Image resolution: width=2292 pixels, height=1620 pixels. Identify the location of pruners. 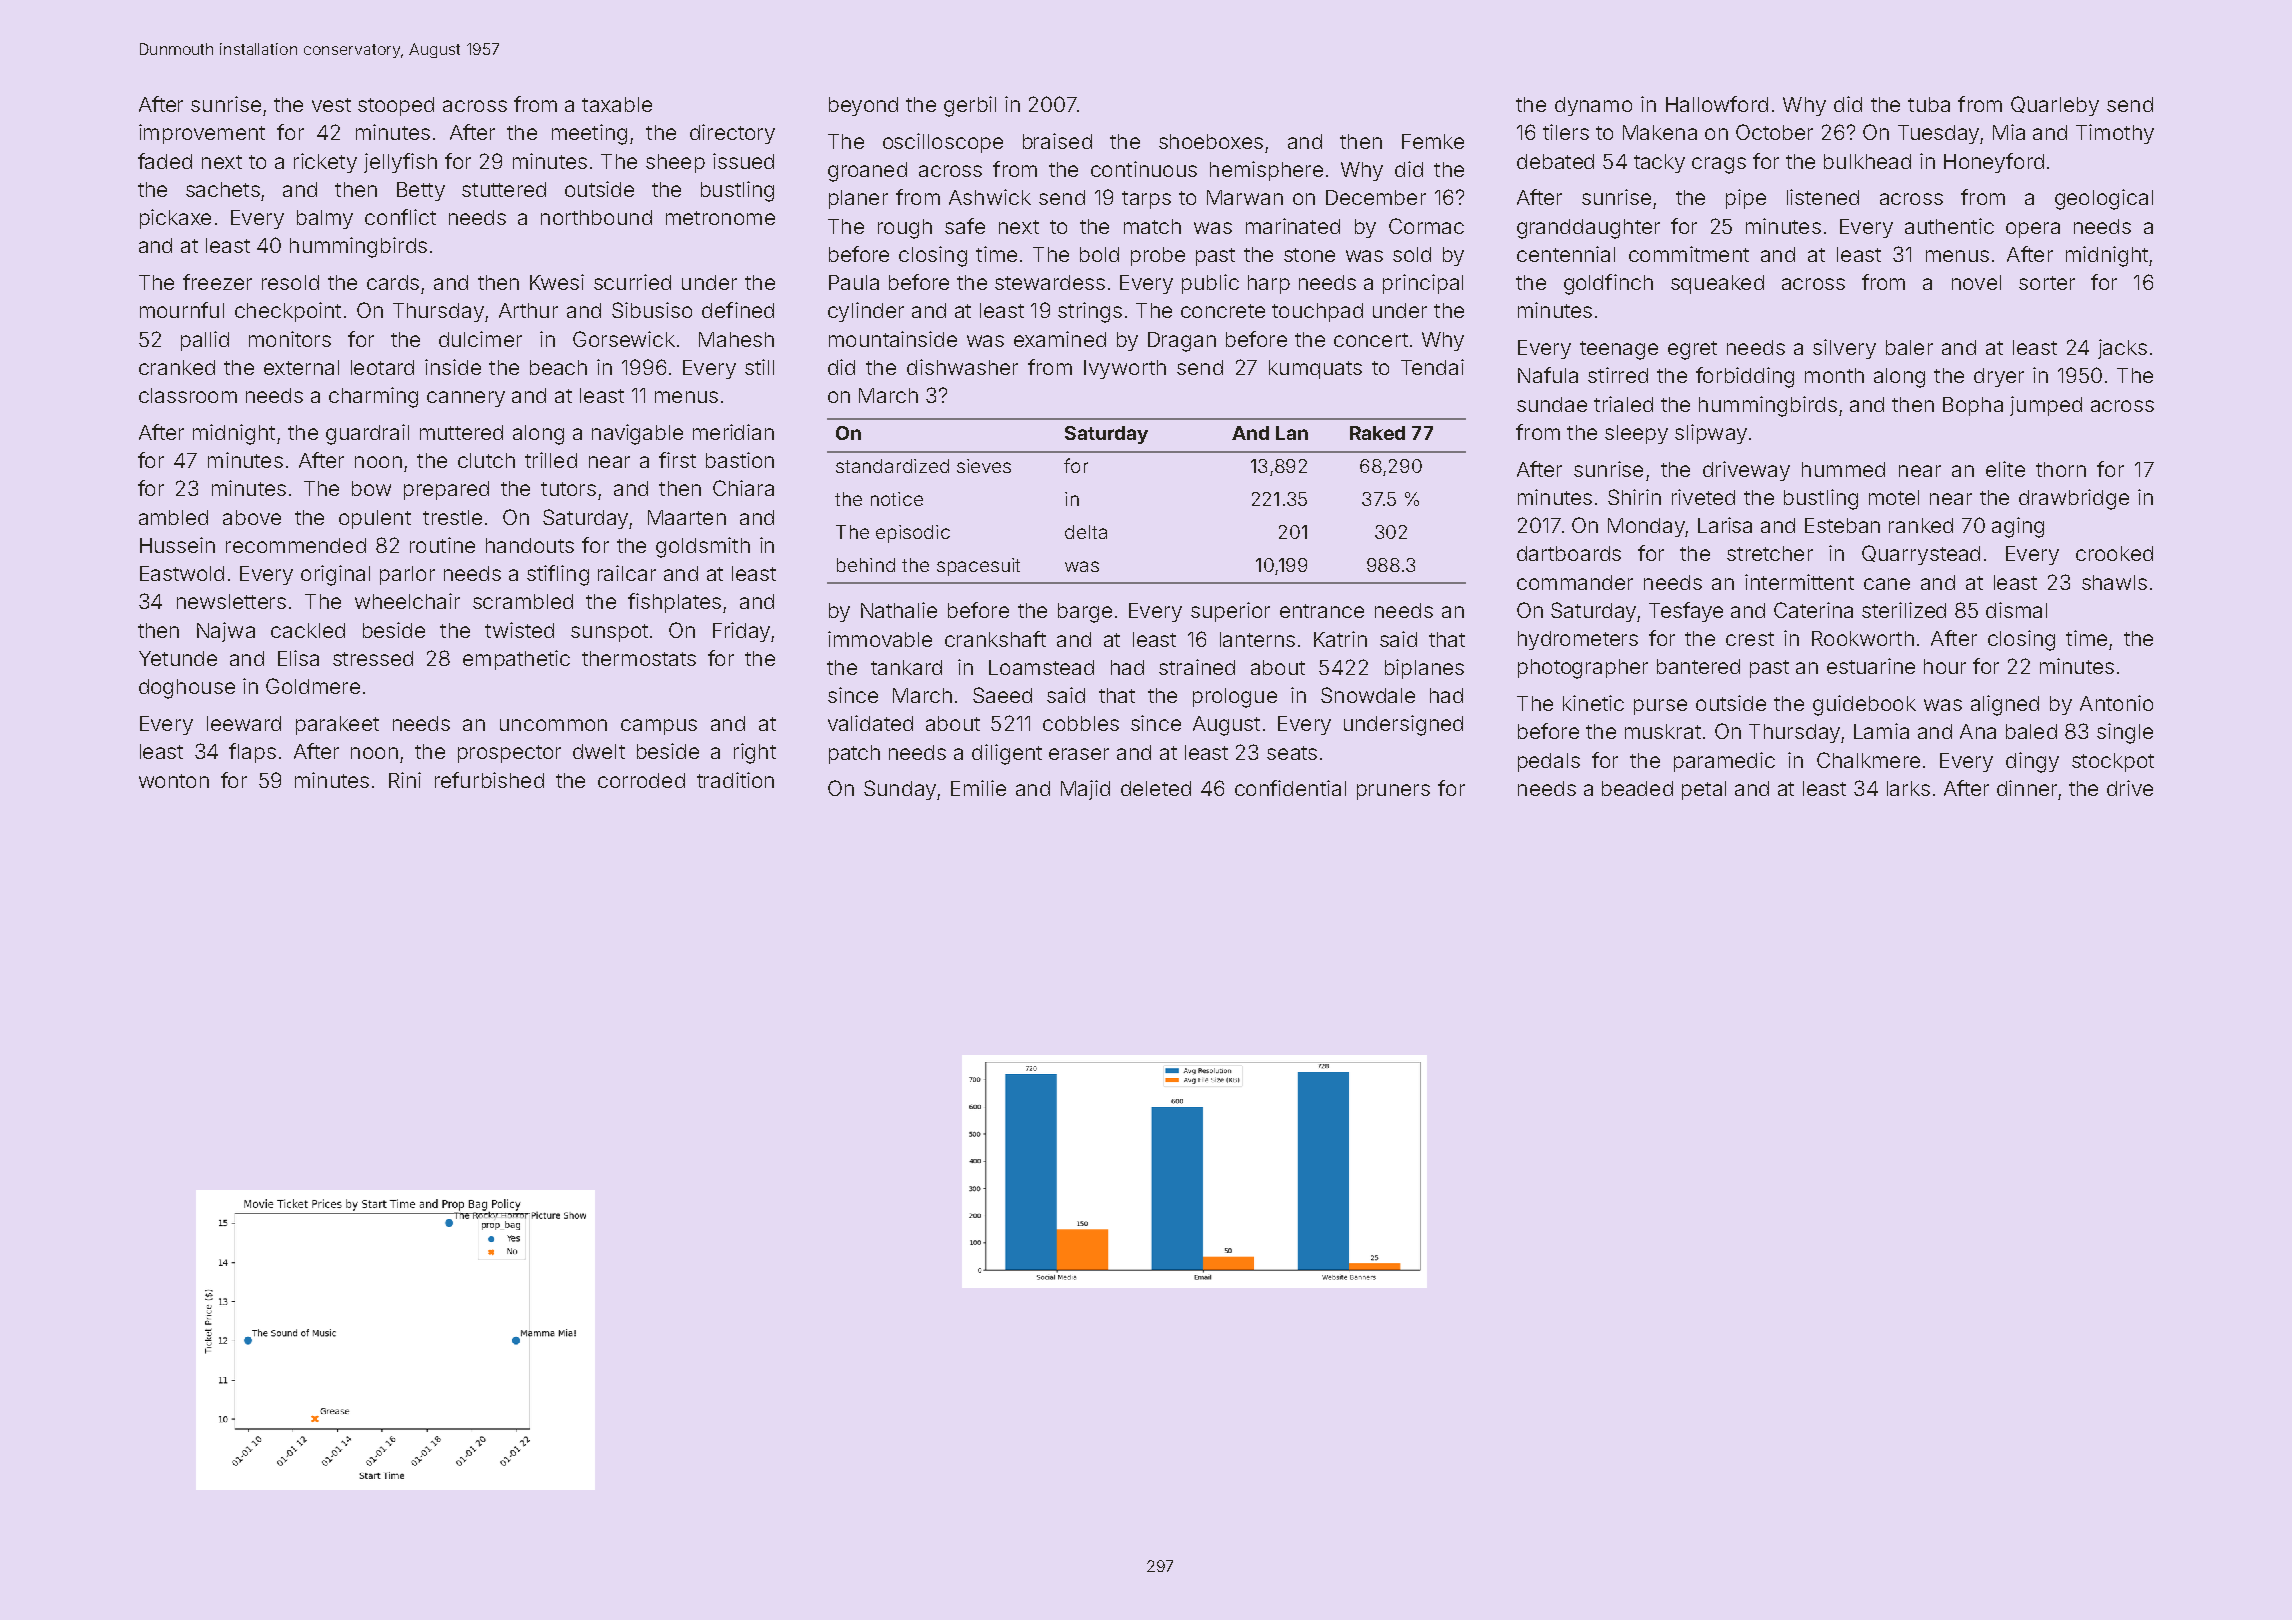
(1393, 792).
